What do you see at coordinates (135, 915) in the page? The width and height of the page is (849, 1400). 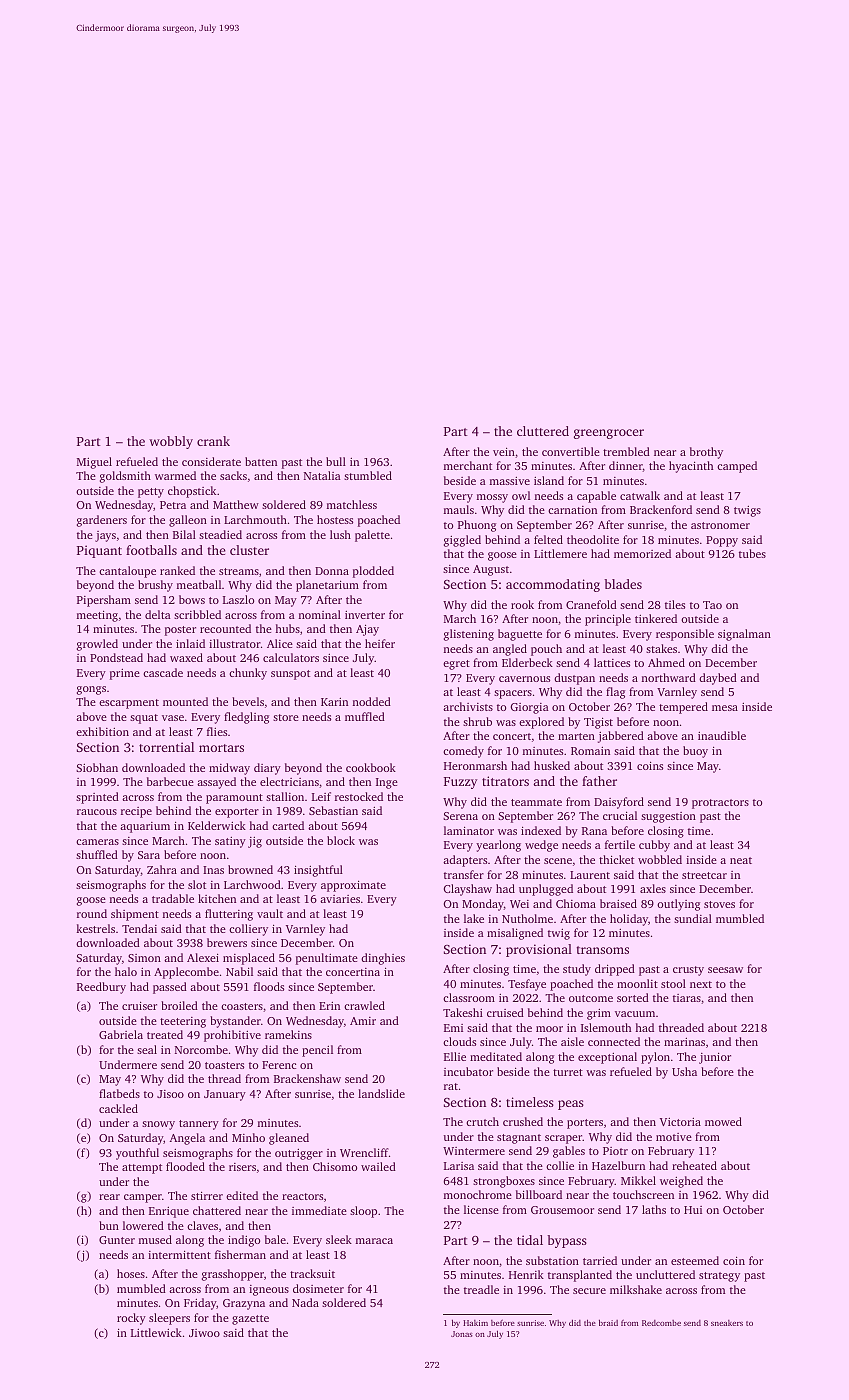 I see `shipment` at bounding box center [135, 915].
